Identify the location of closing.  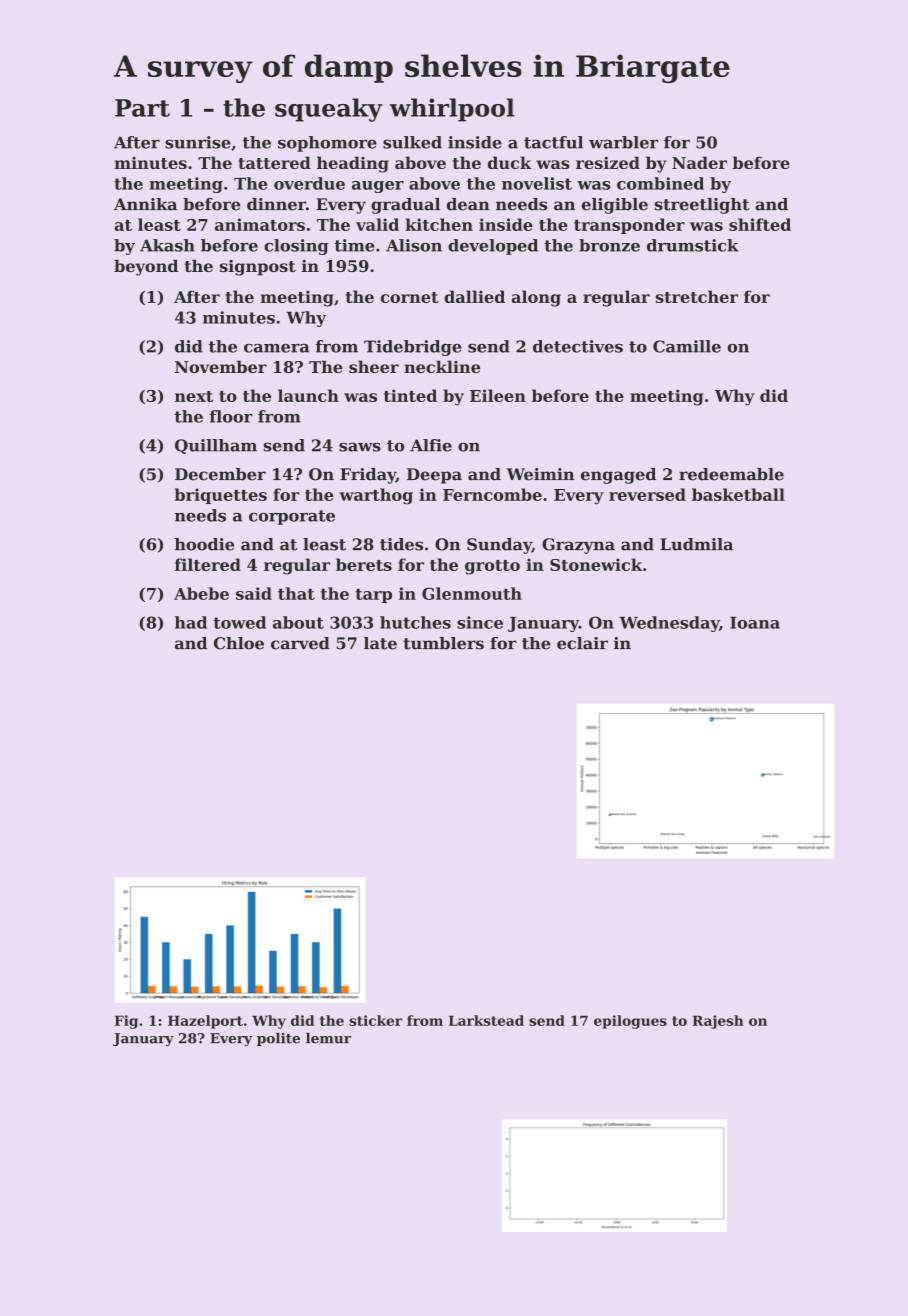
(296, 247).
